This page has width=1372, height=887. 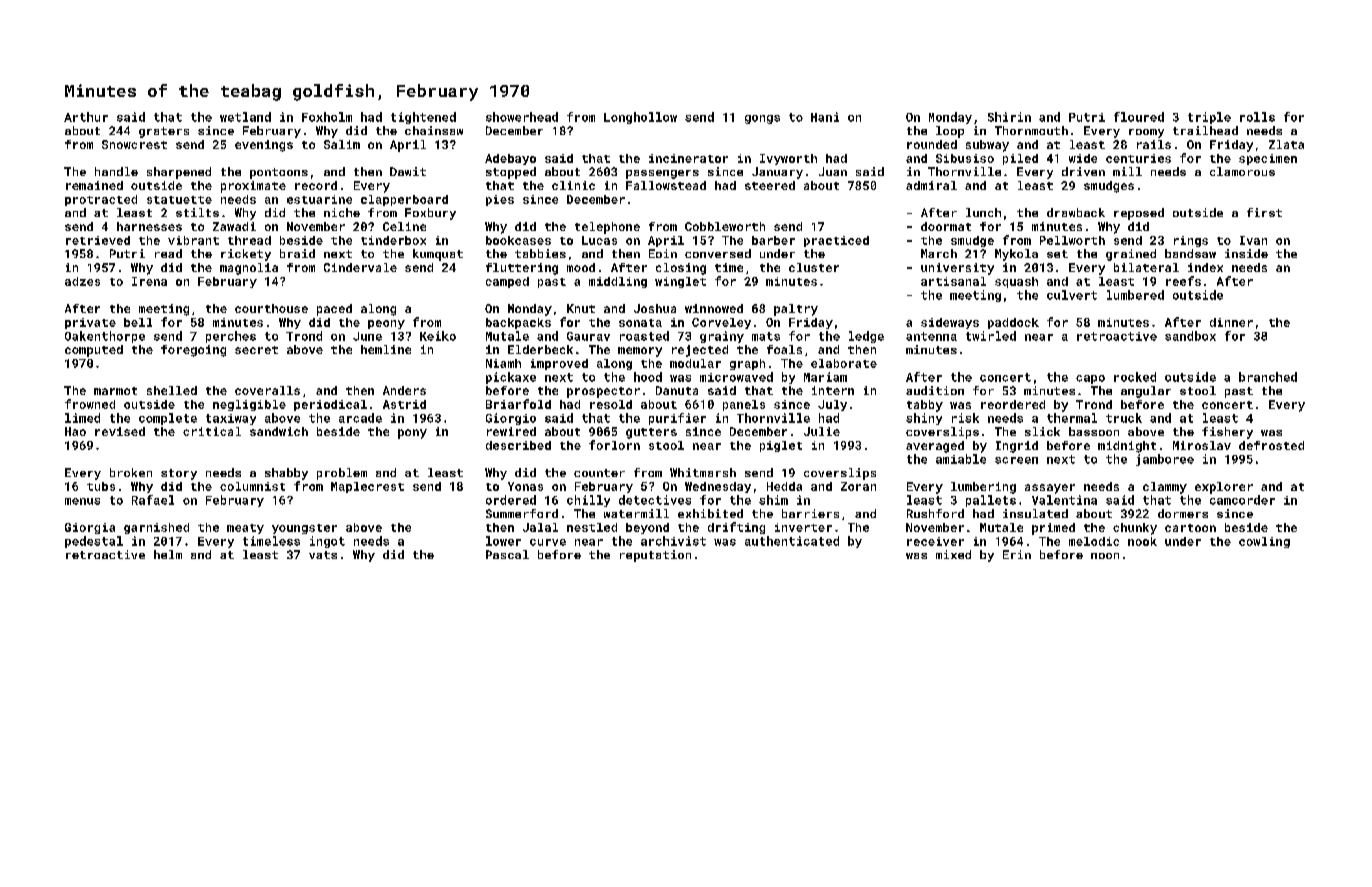 I want to click on Hani, so click(x=825, y=117).
